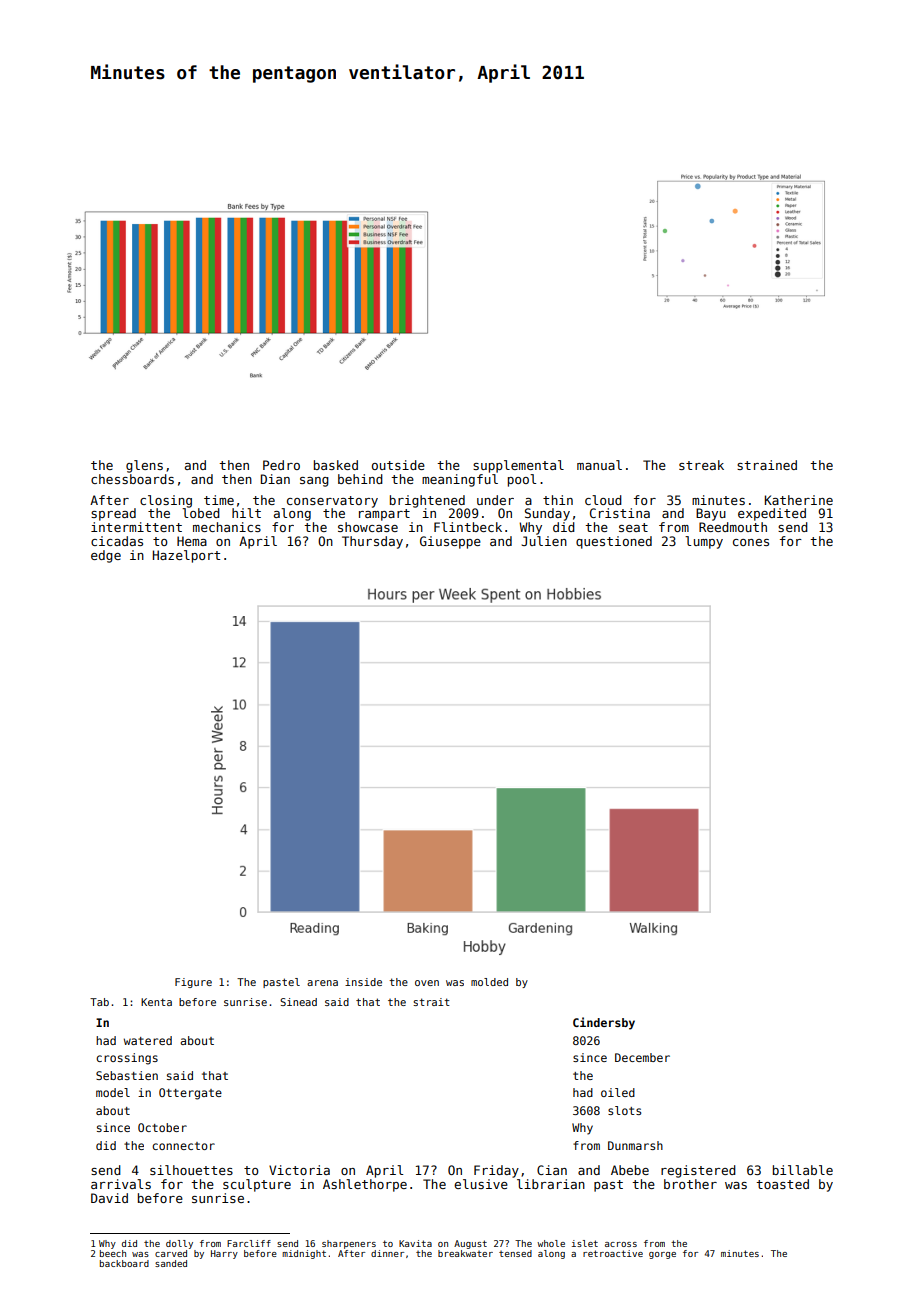 The width and height of the screenshot is (924, 1308). I want to click on Julien, so click(544, 541).
